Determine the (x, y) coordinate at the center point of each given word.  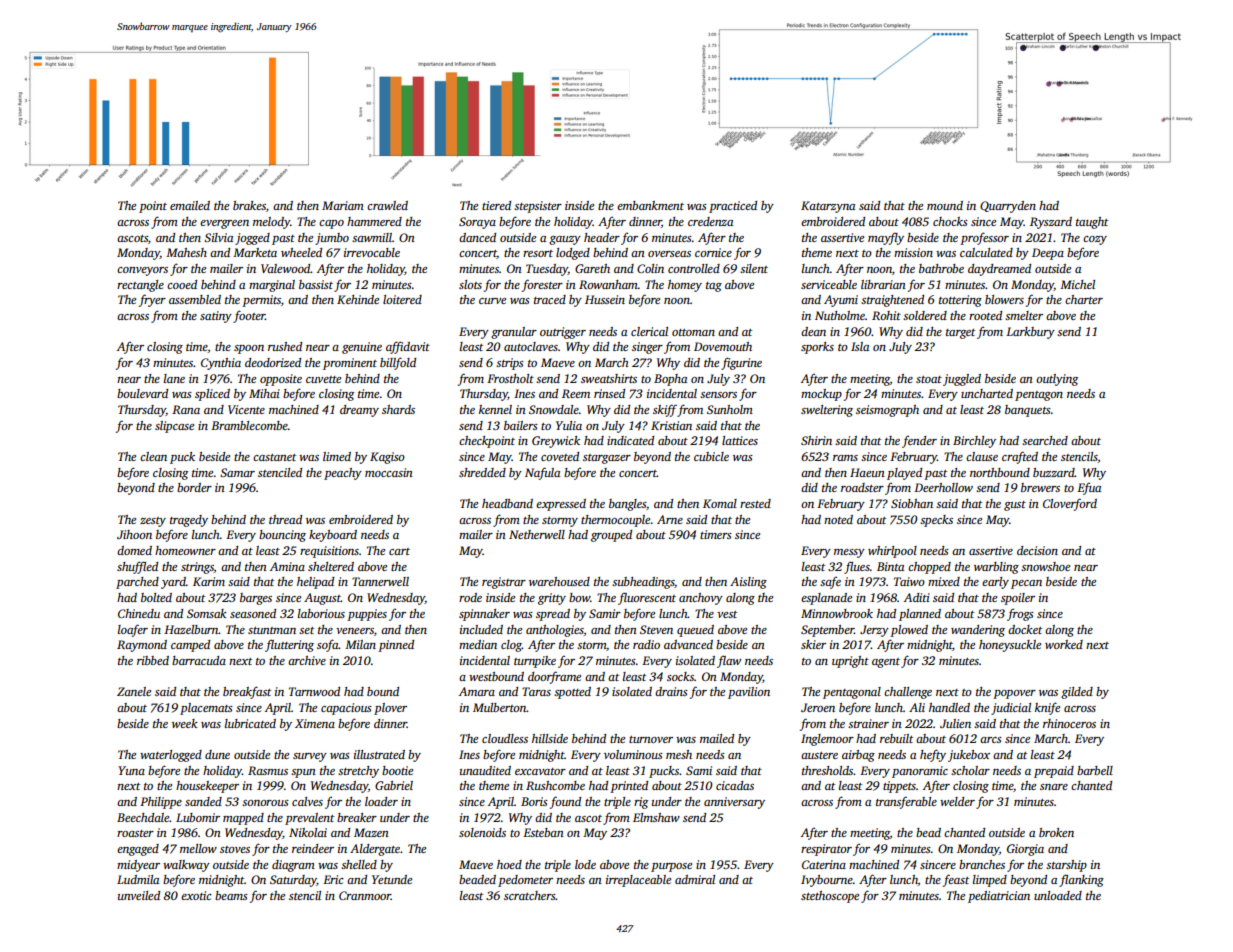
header (602, 237)
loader (381, 801)
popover (1014, 694)
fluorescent (647, 599)
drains (671, 691)
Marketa (255, 252)
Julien (955, 723)
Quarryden (1008, 207)
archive (307, 660)
